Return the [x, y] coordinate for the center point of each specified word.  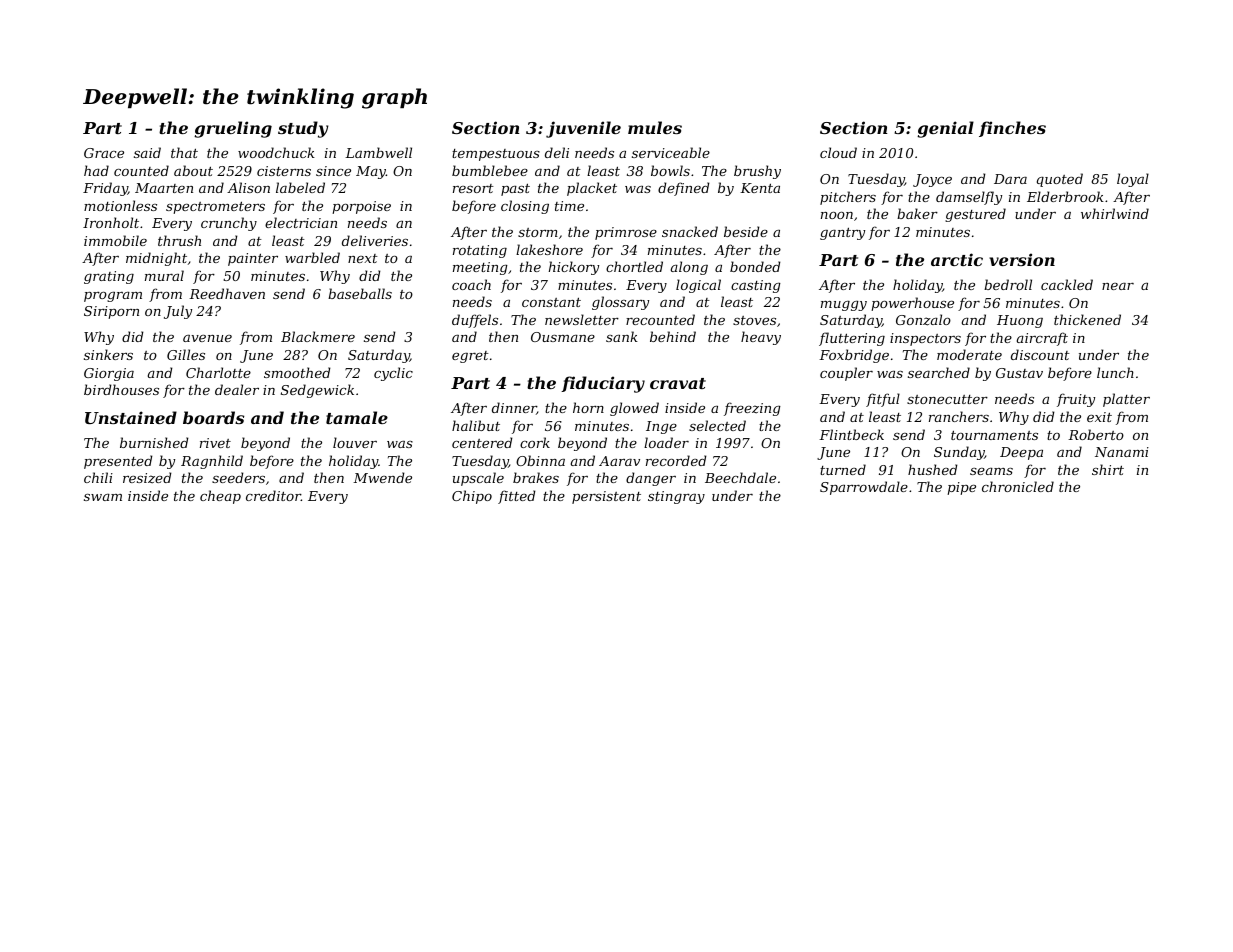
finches [1012, 129]
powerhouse [912, 304]
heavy [761, 338]
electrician [301, 222]
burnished [154, 442]
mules [655, 127]
